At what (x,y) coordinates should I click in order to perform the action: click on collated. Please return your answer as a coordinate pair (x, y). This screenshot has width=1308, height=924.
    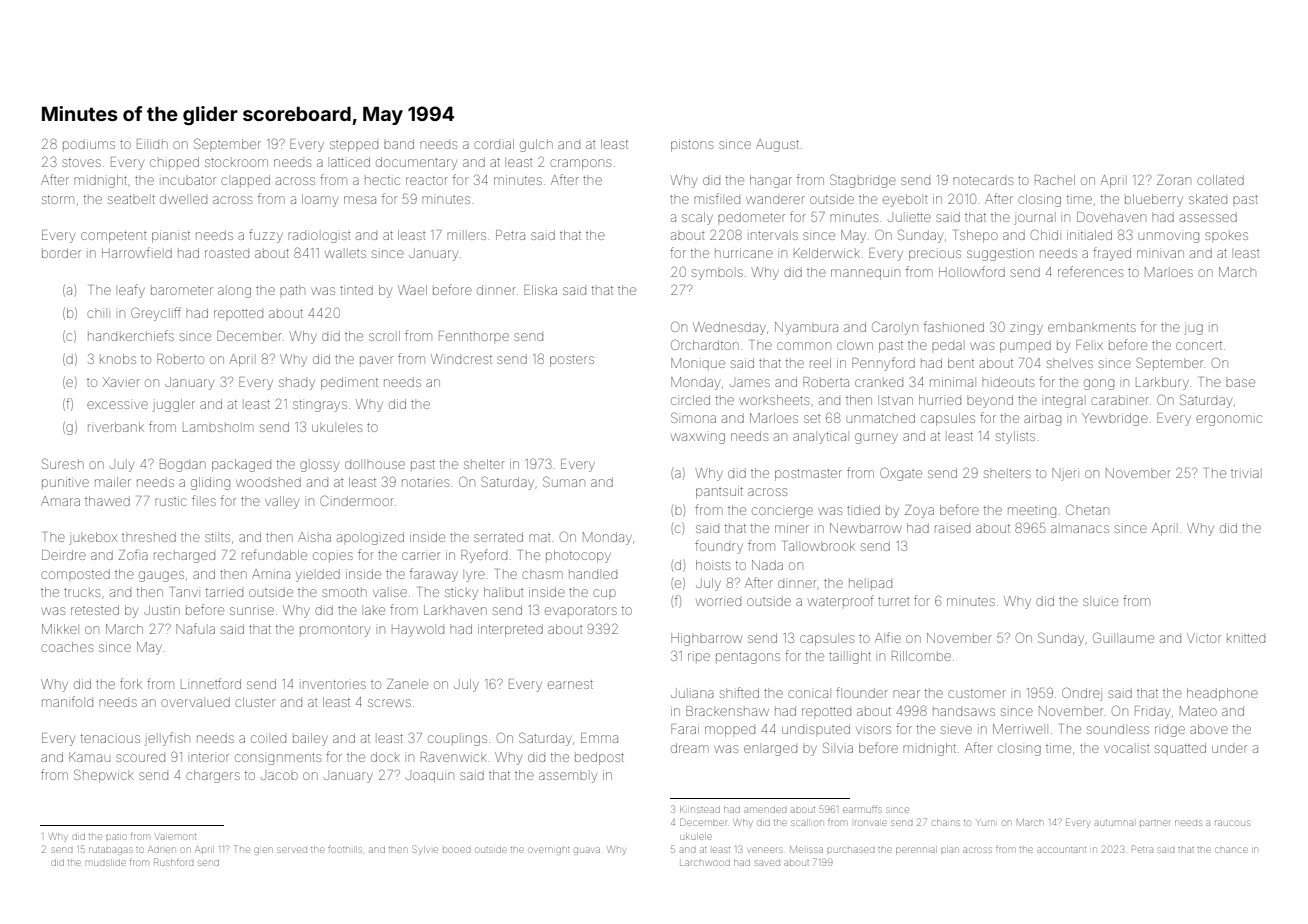
    Looking at the image, I should click on (1220, 180).
